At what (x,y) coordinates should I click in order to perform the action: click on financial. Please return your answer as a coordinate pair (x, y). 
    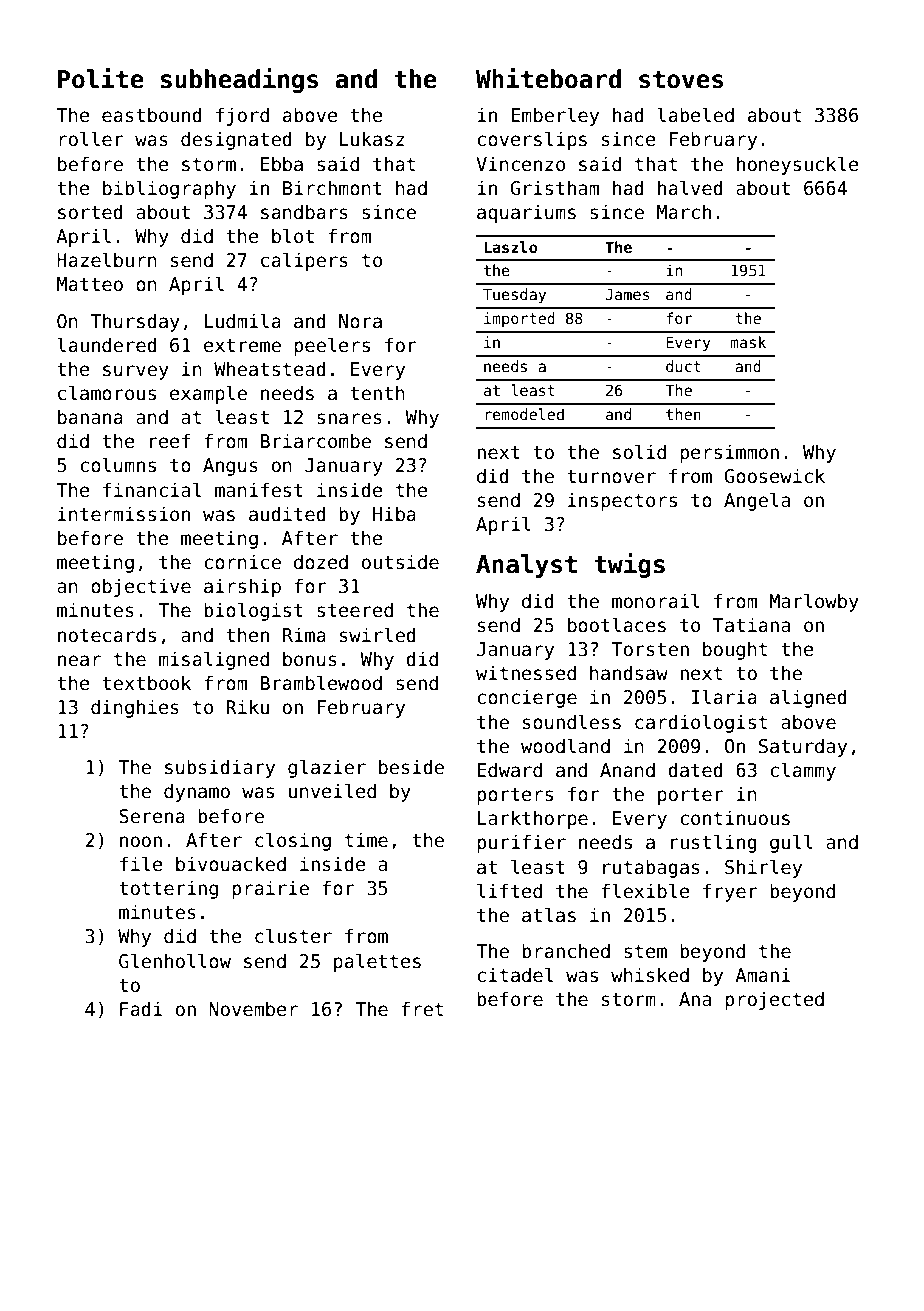
    Looking at the image, I should click on (152, 490).
